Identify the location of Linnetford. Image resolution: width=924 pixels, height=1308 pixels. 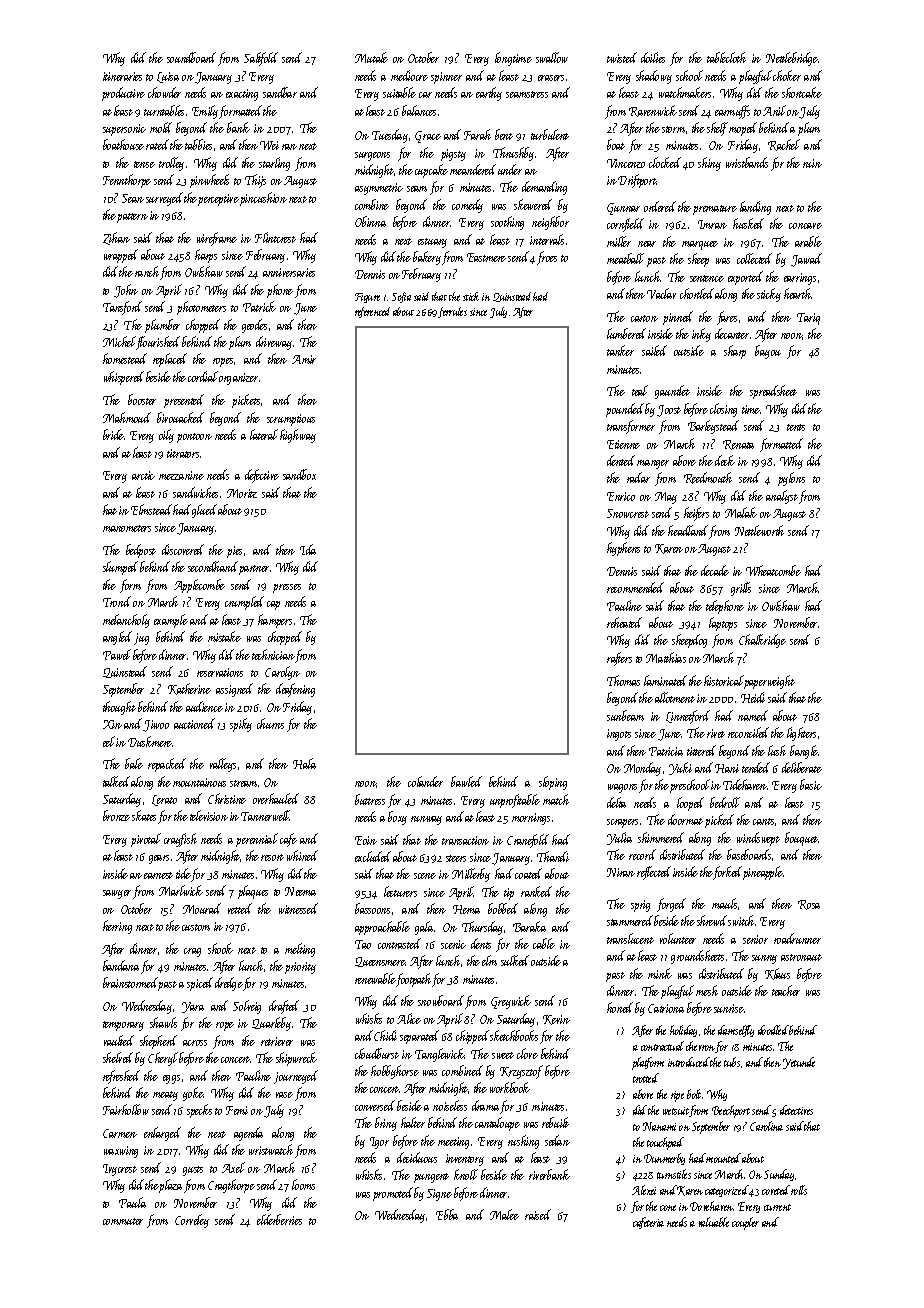
(688, 717).
